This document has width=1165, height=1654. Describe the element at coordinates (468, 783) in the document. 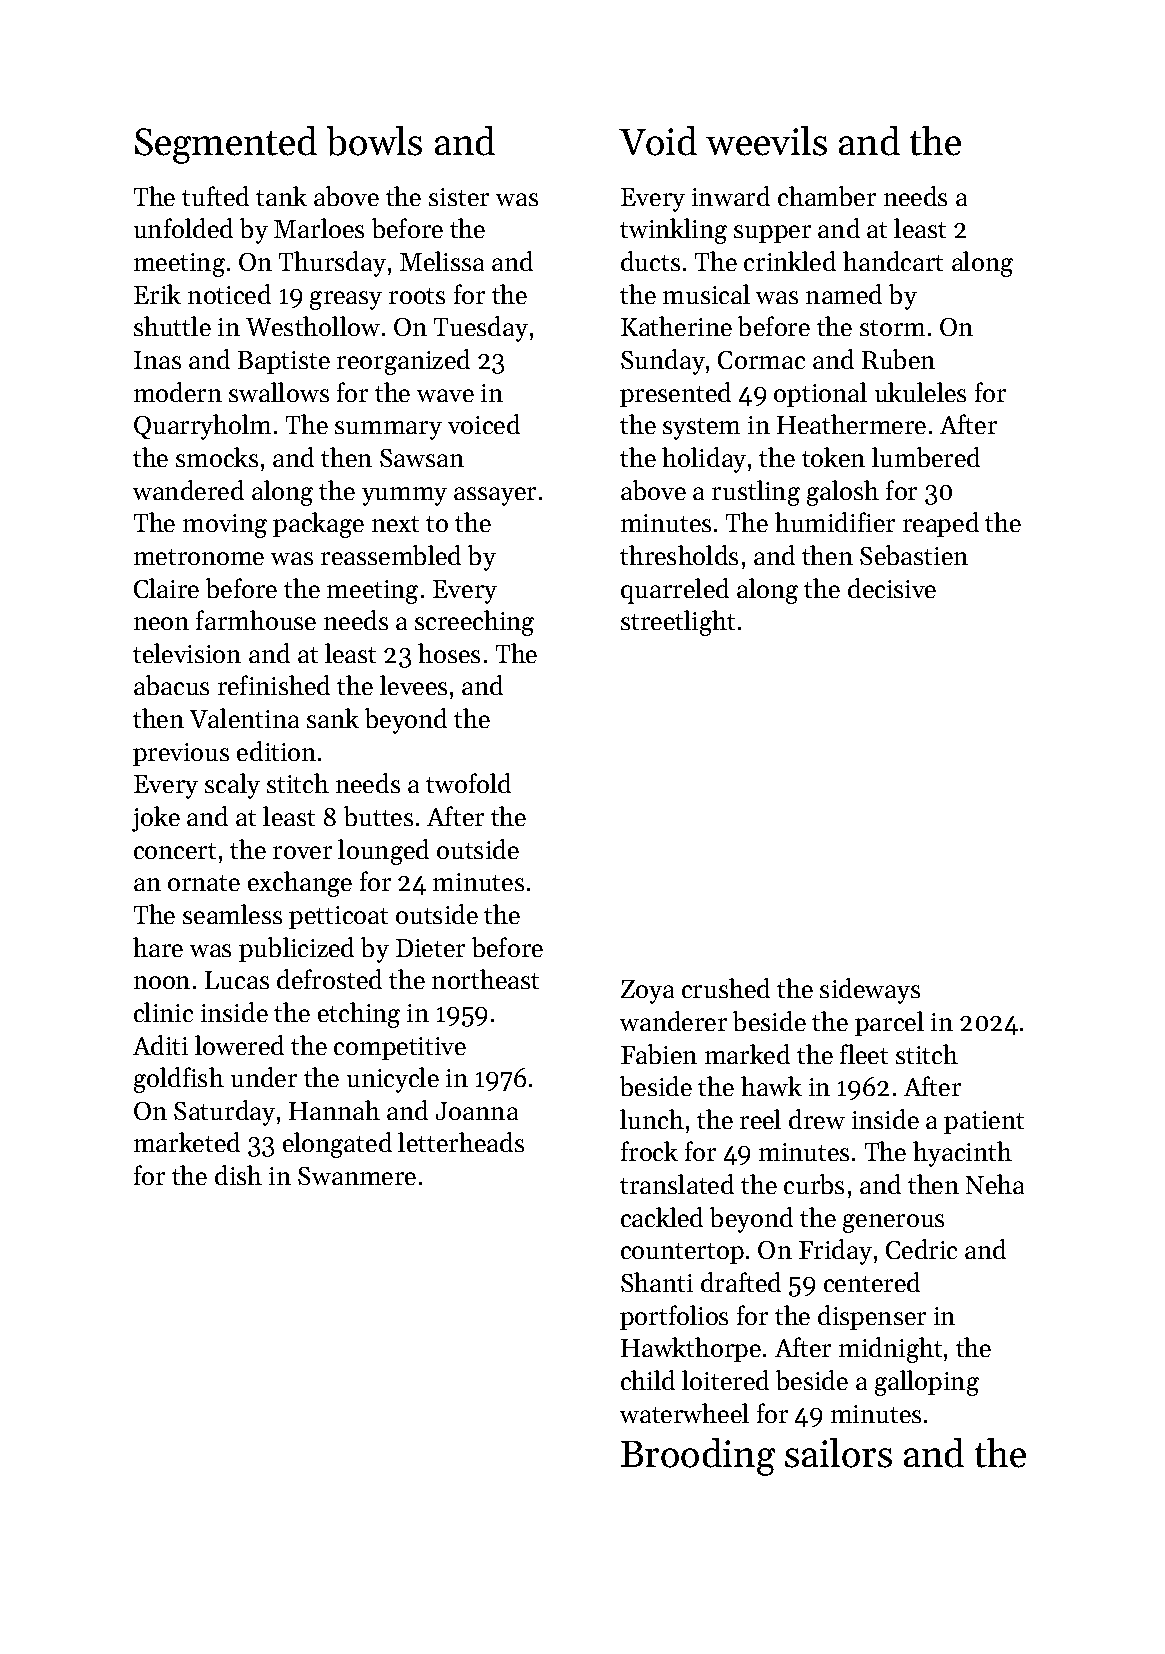

I see `twofold` at that location.
